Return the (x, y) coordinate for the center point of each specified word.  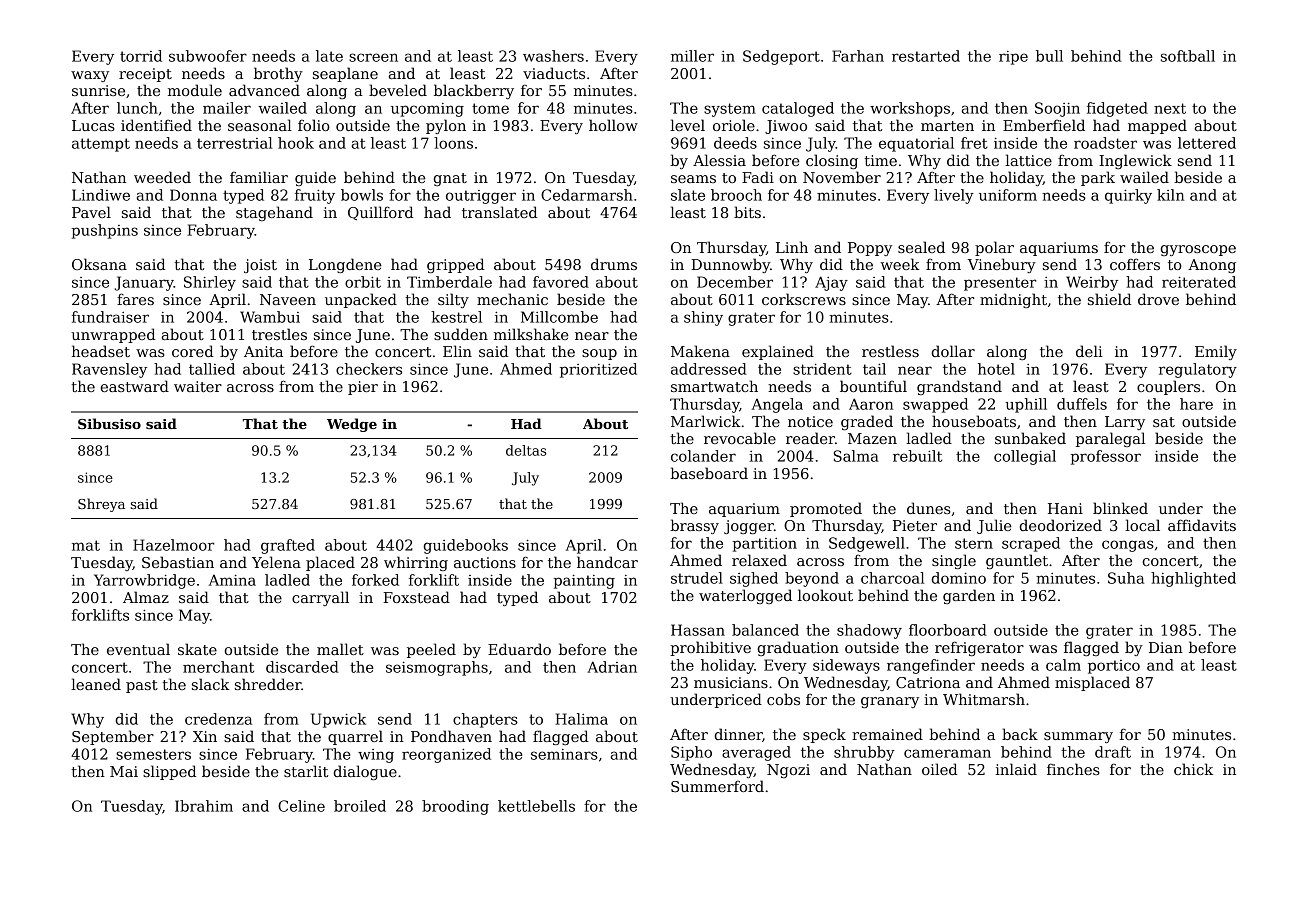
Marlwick (706, 421)
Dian (1166, 647)
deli (1089, 351)
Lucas (93, 125)
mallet (340, 649)
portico (1114, 667)
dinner (738, 734)
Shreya (101, 505)
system (730, 110)
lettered (1207, 143)
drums (614, 264)
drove (1158, 299)
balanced (765, 630)
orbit (363, 282)
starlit (306, 771)
